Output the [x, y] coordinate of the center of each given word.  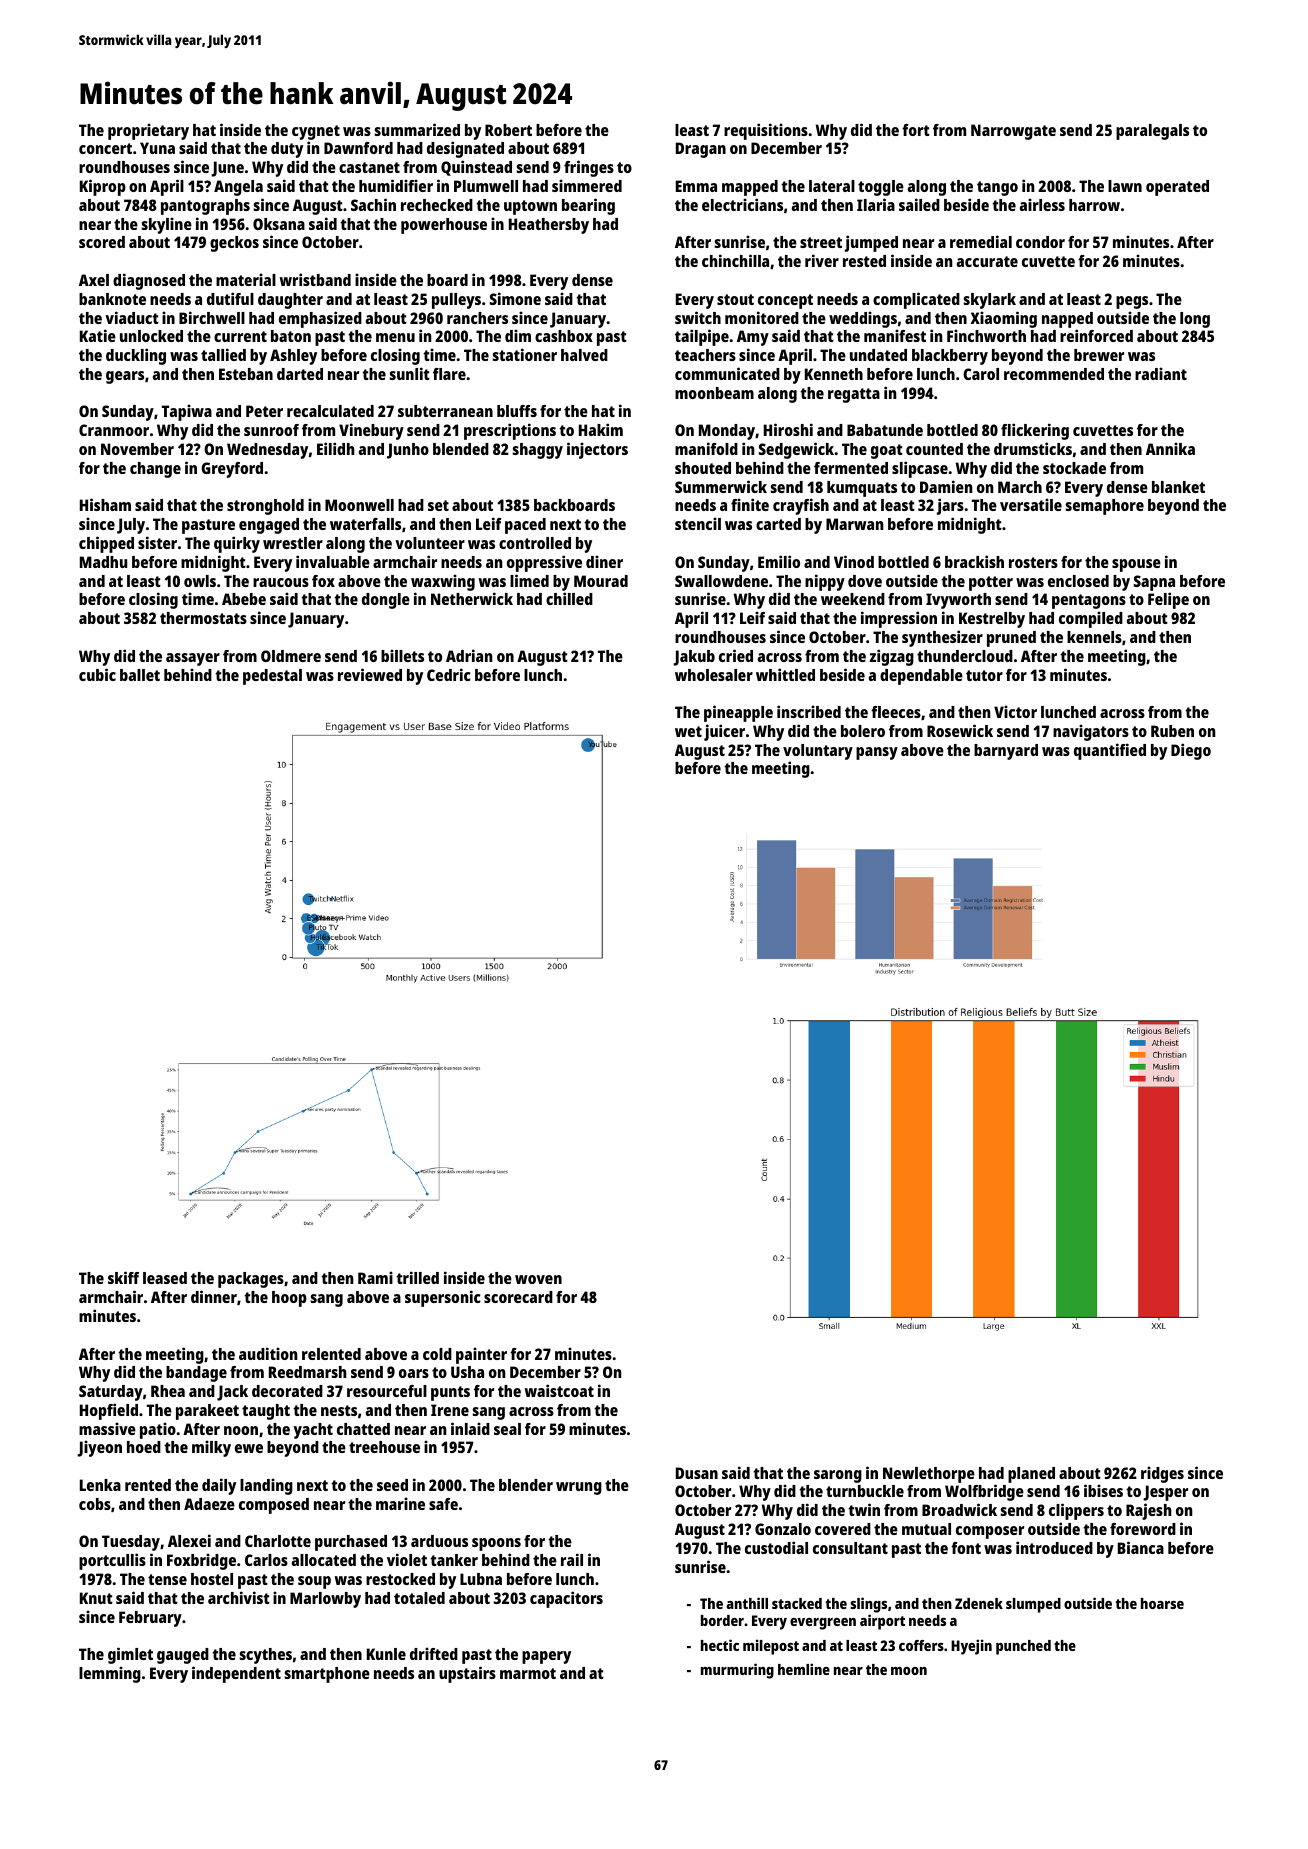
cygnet [316, 132]
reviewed [370, 674]
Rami [375, 1277]
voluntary [818, 752]
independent [236, 1674]
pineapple [738, 713]
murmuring [737, 1671]
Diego [1191, 751]
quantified [1110, 751]
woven [538, 1279]
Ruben [1172, 731]
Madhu [103, 562]
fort [916, 130]
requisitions [766, 131]
